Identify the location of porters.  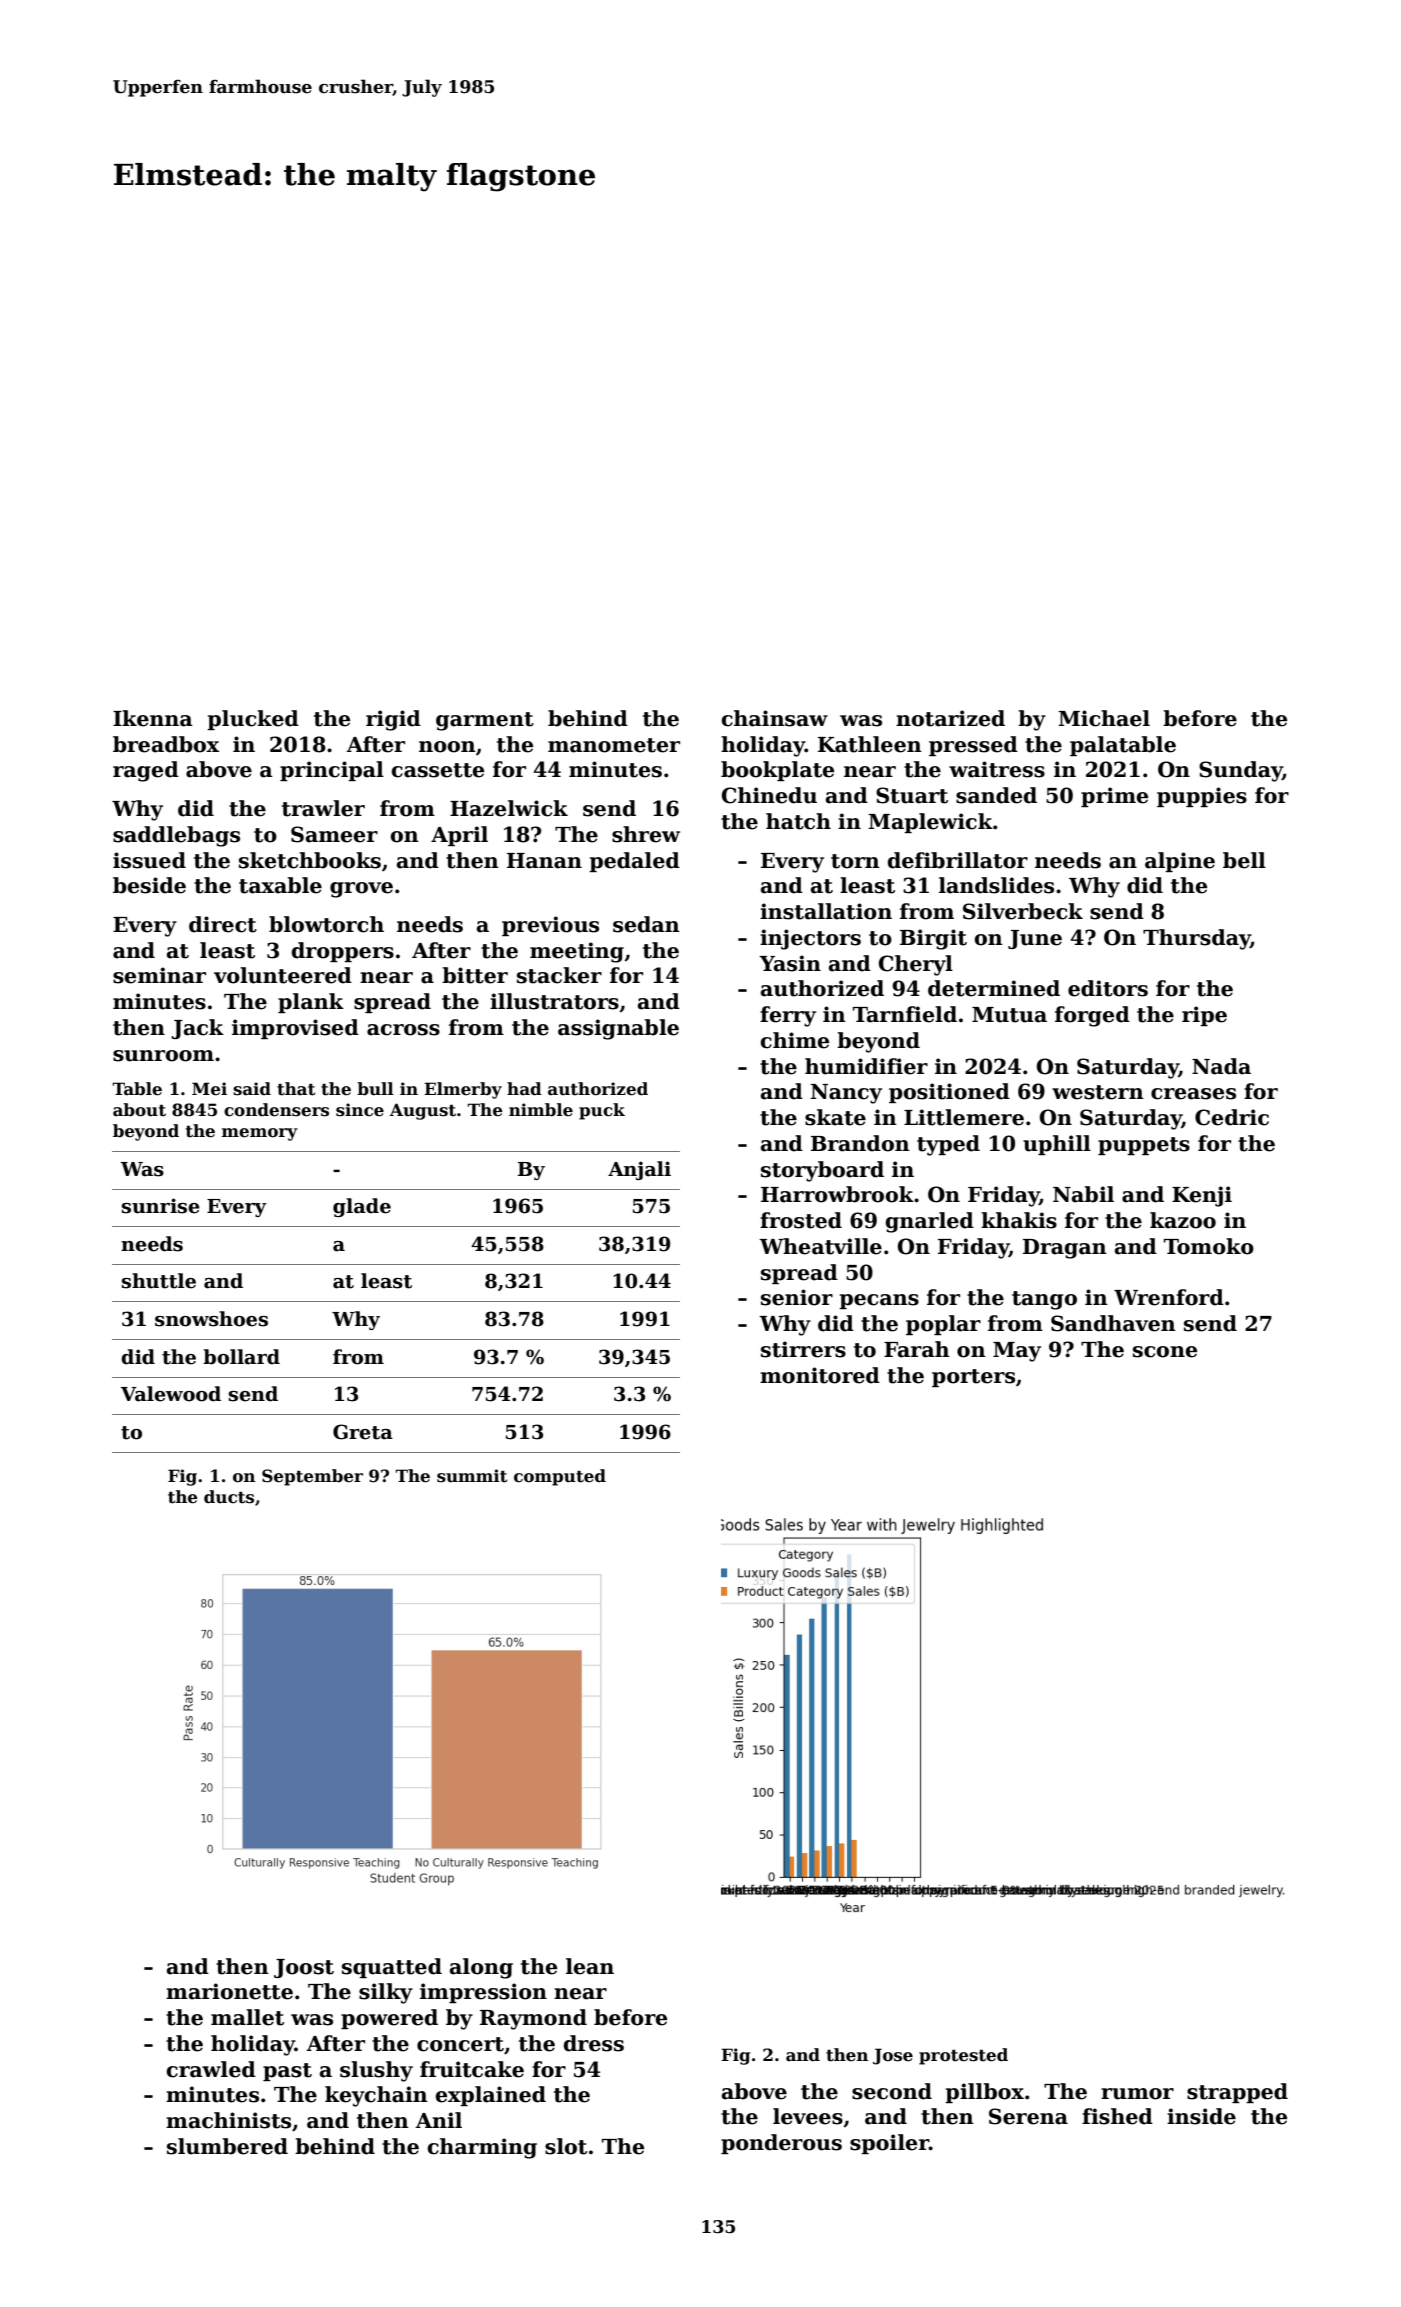
(973, 1378).
